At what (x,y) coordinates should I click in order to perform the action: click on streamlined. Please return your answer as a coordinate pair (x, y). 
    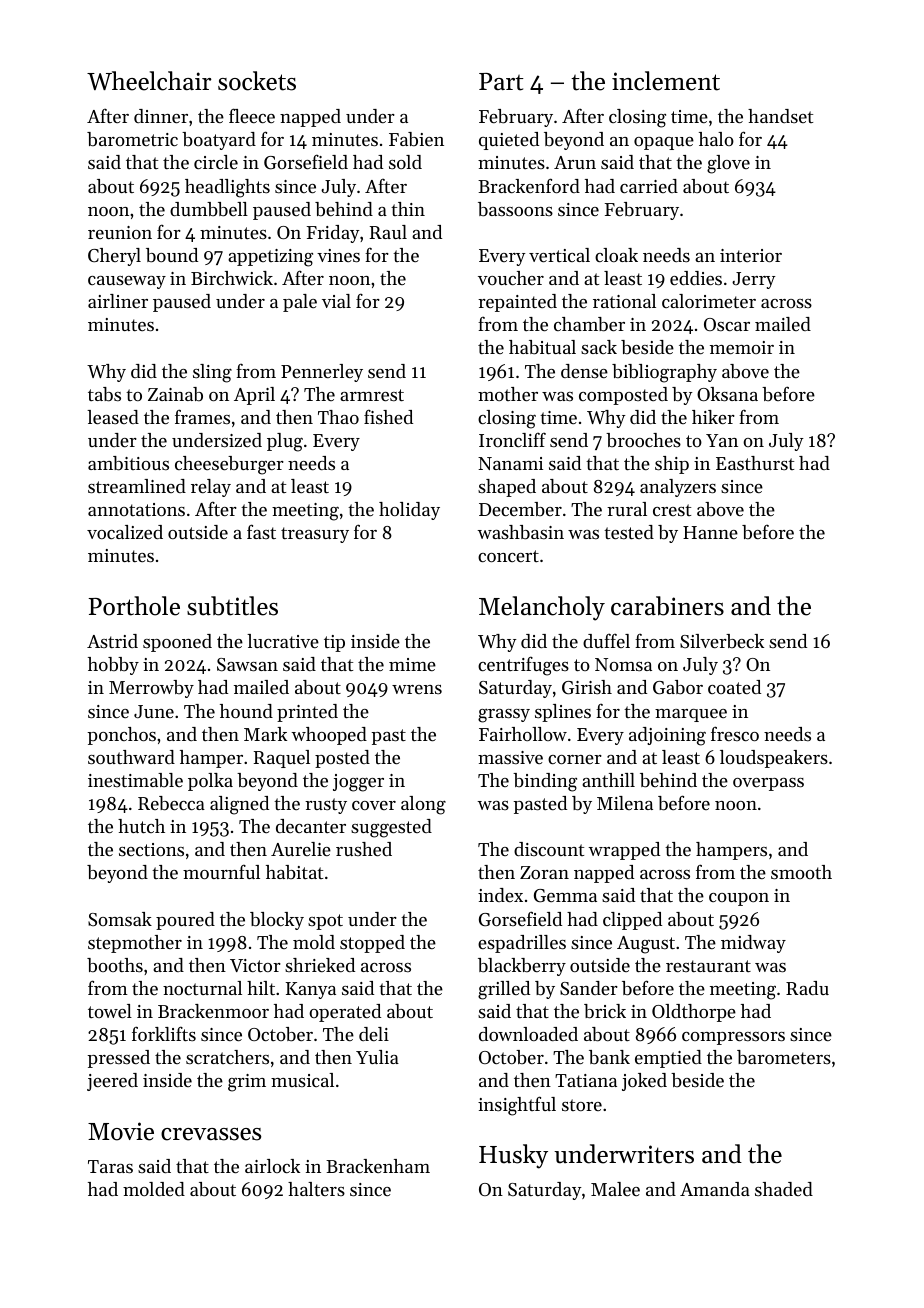
    Looking at the image, I should click on (137, 486).
